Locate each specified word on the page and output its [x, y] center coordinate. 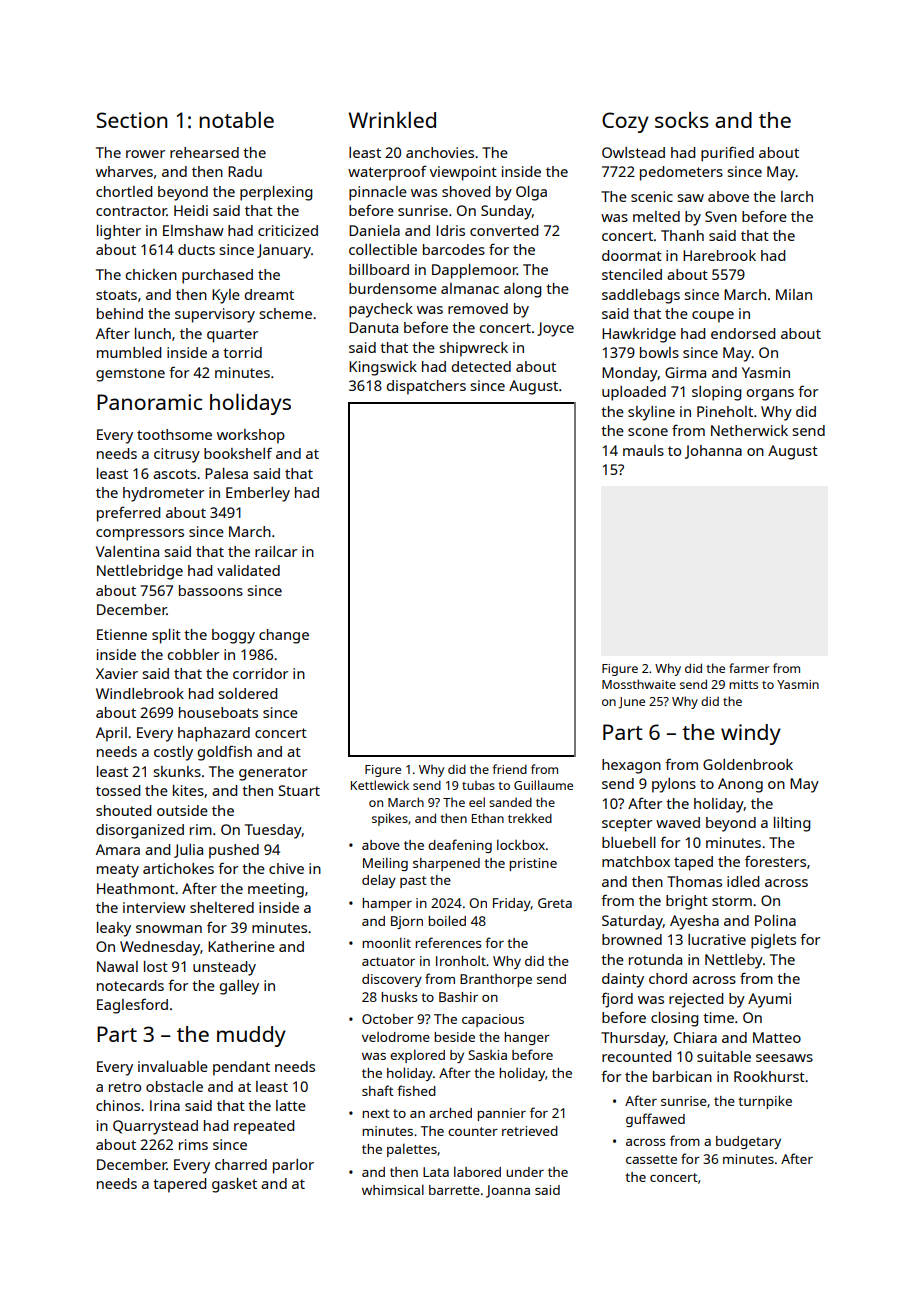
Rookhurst [769, 1076]
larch [797, 196]
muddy [251, 1036]
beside [454, 1037]
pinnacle [378, 193]
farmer [749, 668]
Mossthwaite [639, 684]
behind [120, 313]
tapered [179, 1185]
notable [236, 119]
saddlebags [641, 296]
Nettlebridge [140, 572]
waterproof [387, 173]
